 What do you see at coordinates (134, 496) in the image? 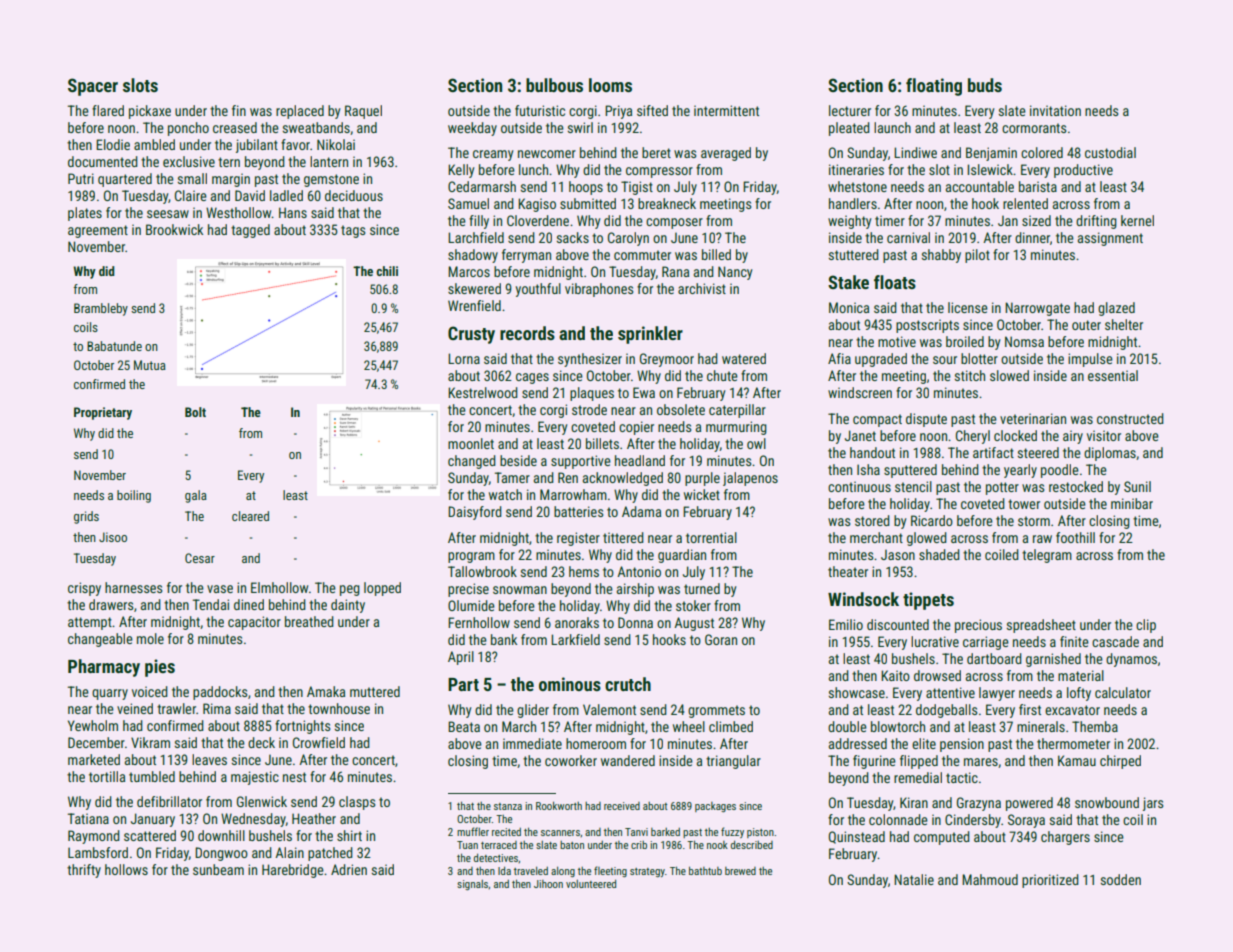
I see `boiling` at bounding box center [134, 496].
